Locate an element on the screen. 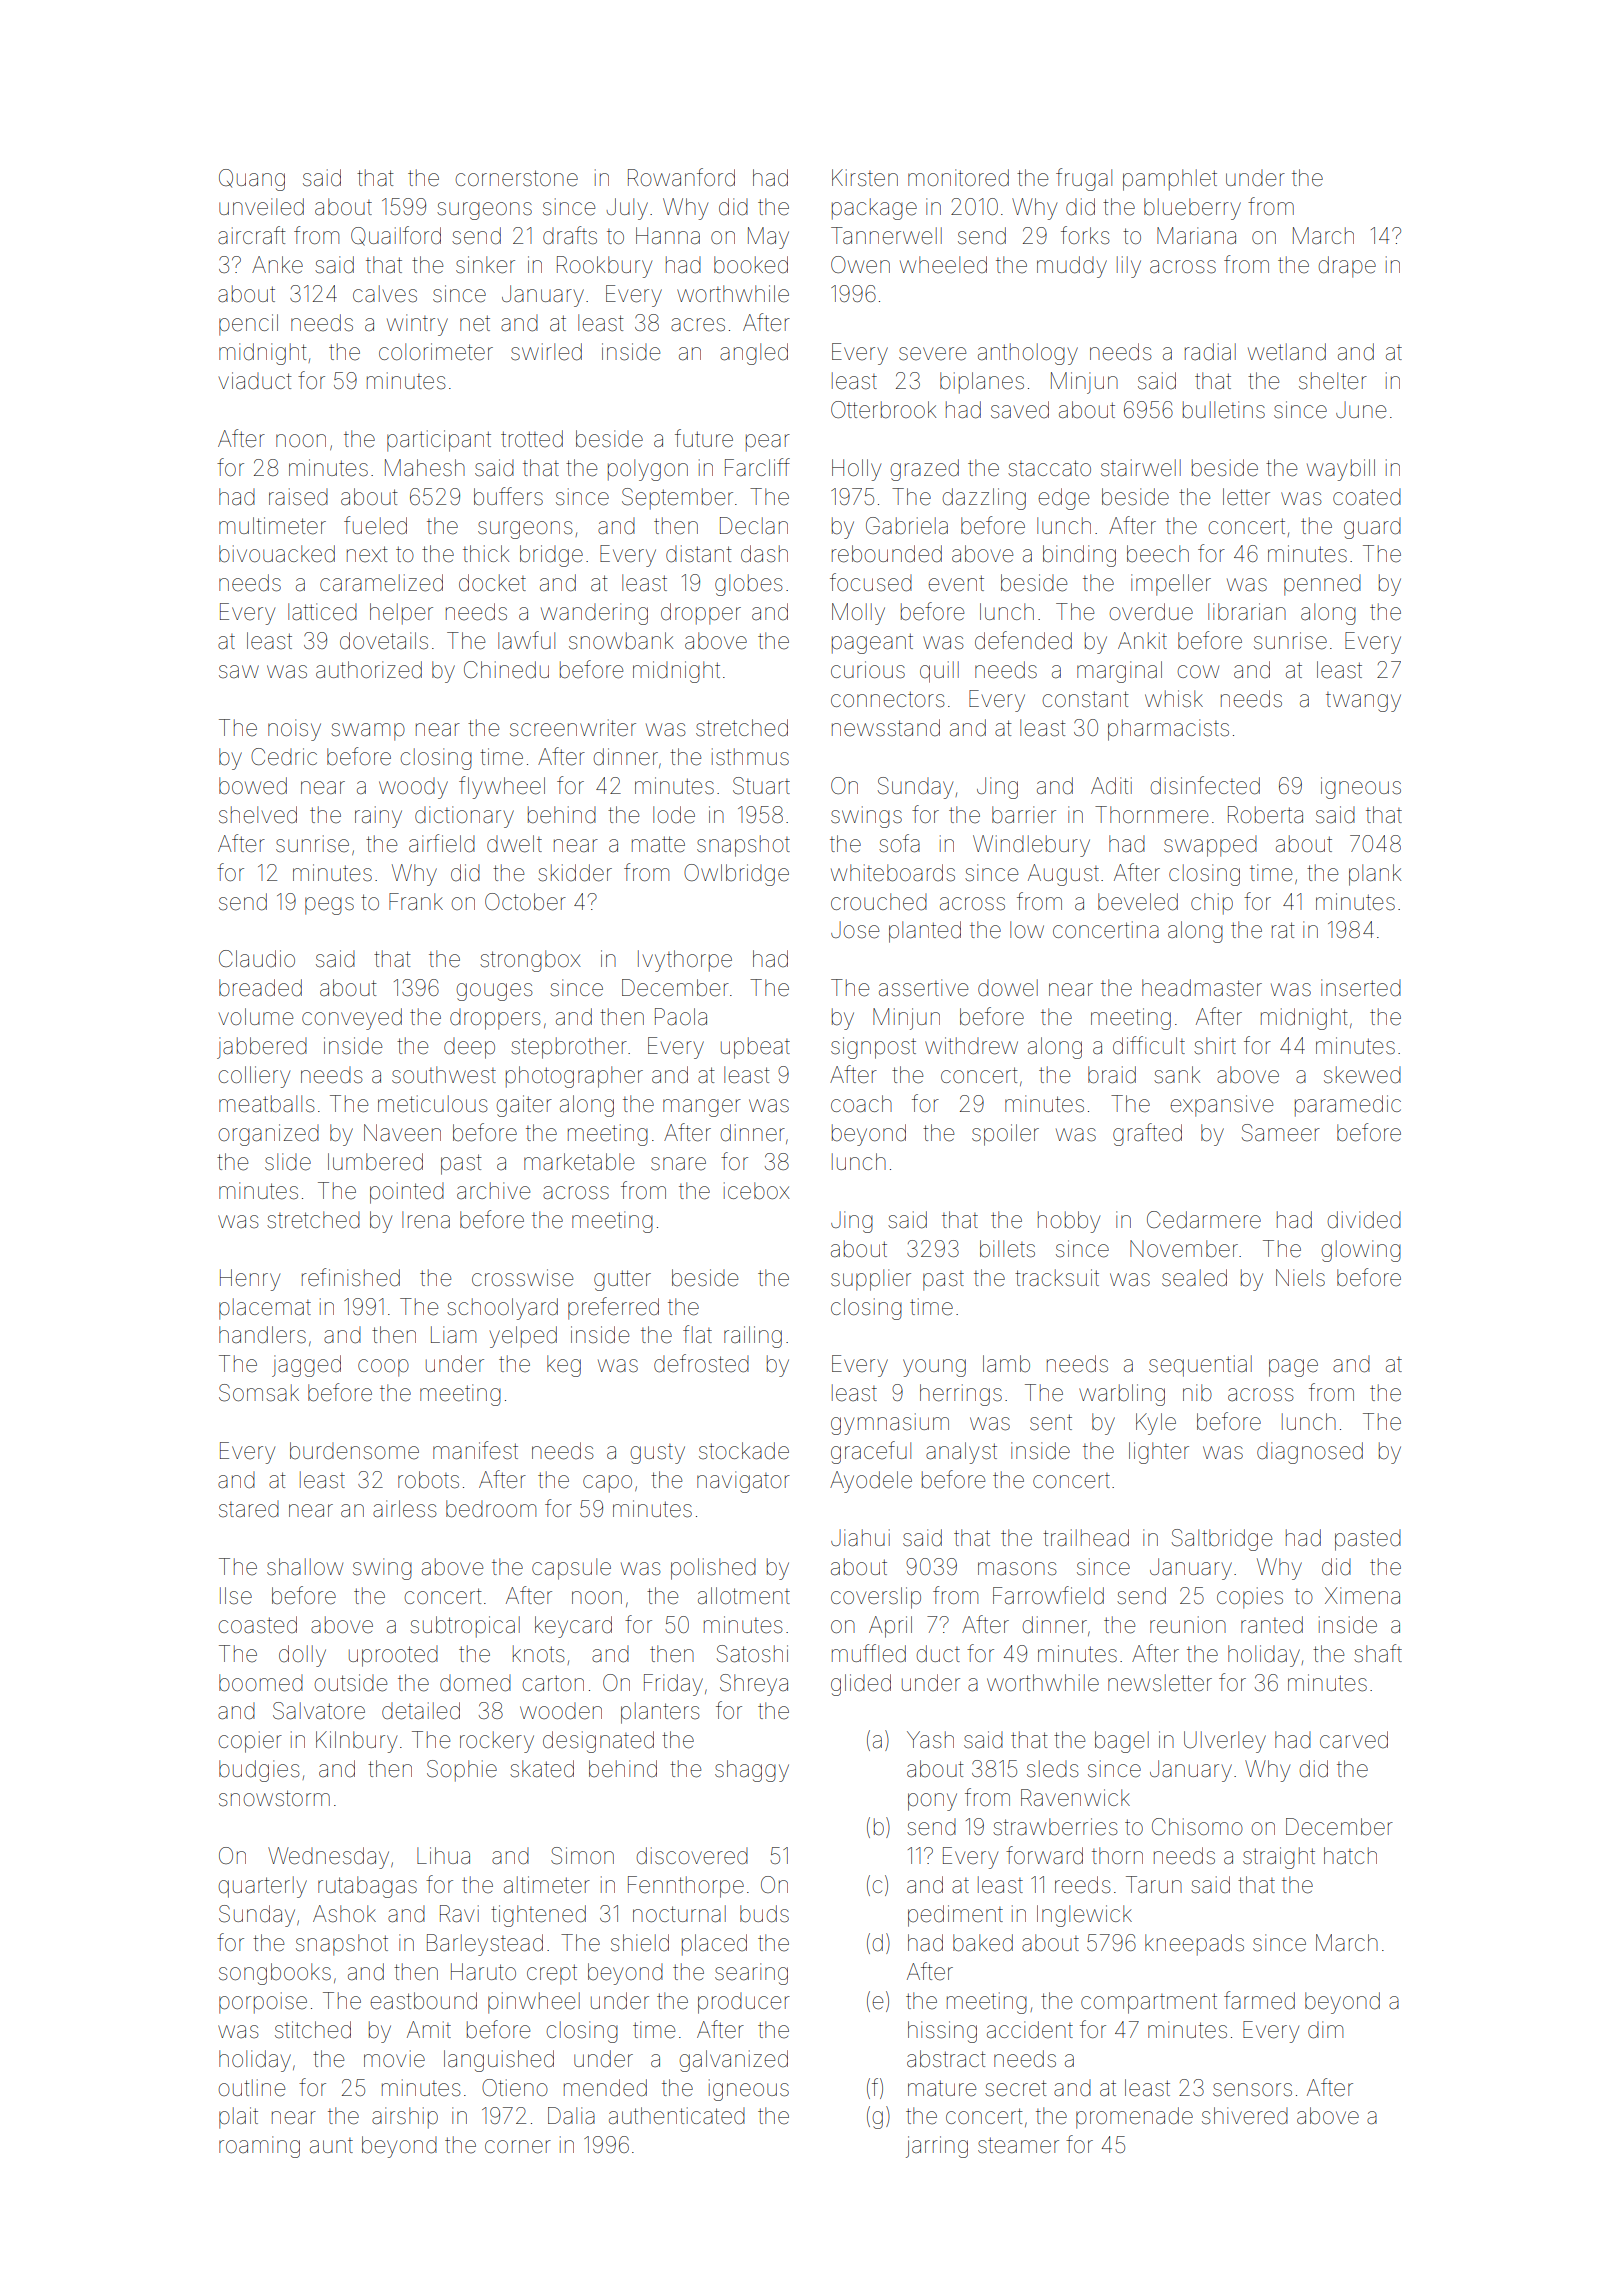  acres is located at coordinates (698, 325).
